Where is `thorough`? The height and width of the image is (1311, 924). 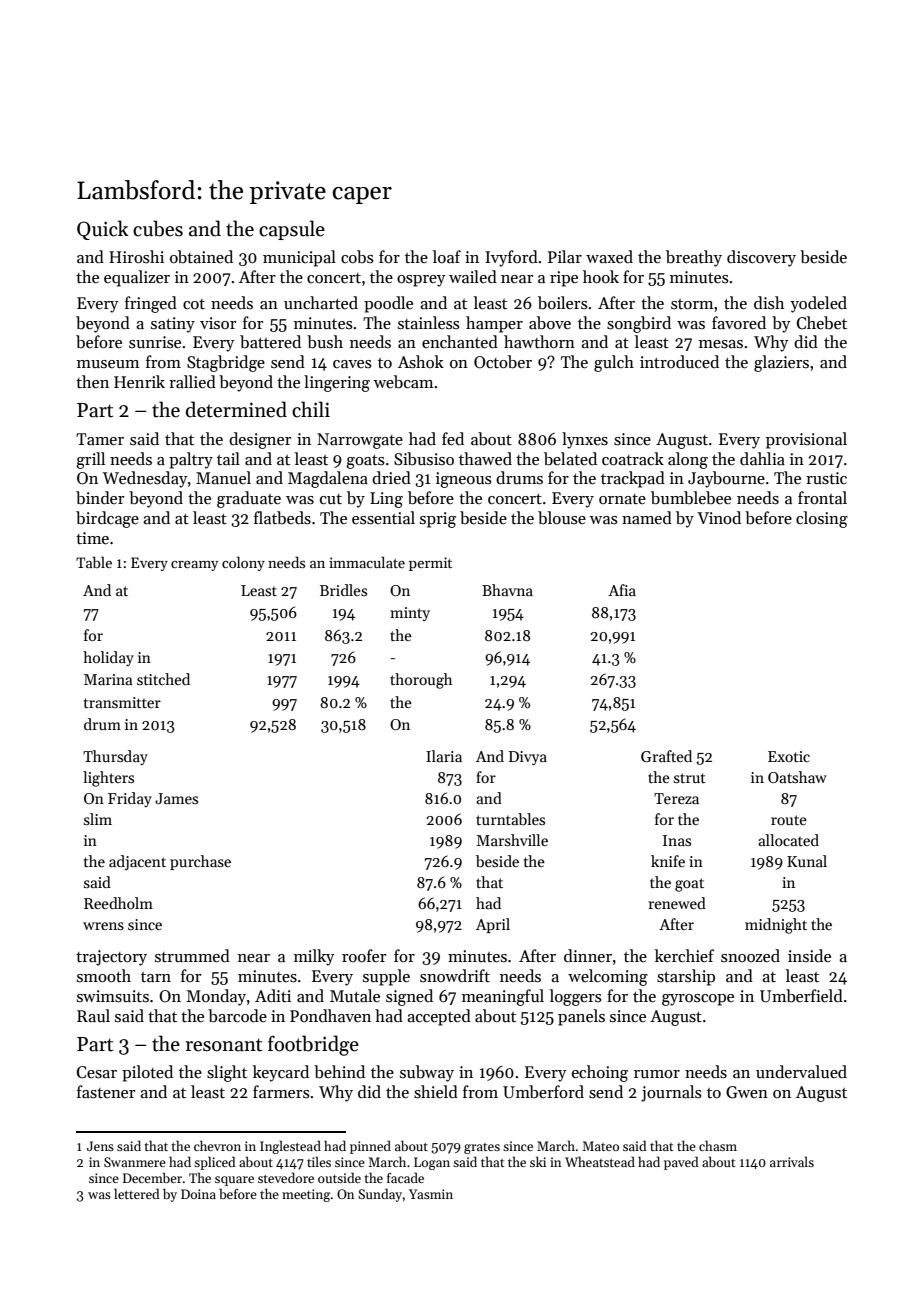
thorough is located at coordinates (421, 681).
